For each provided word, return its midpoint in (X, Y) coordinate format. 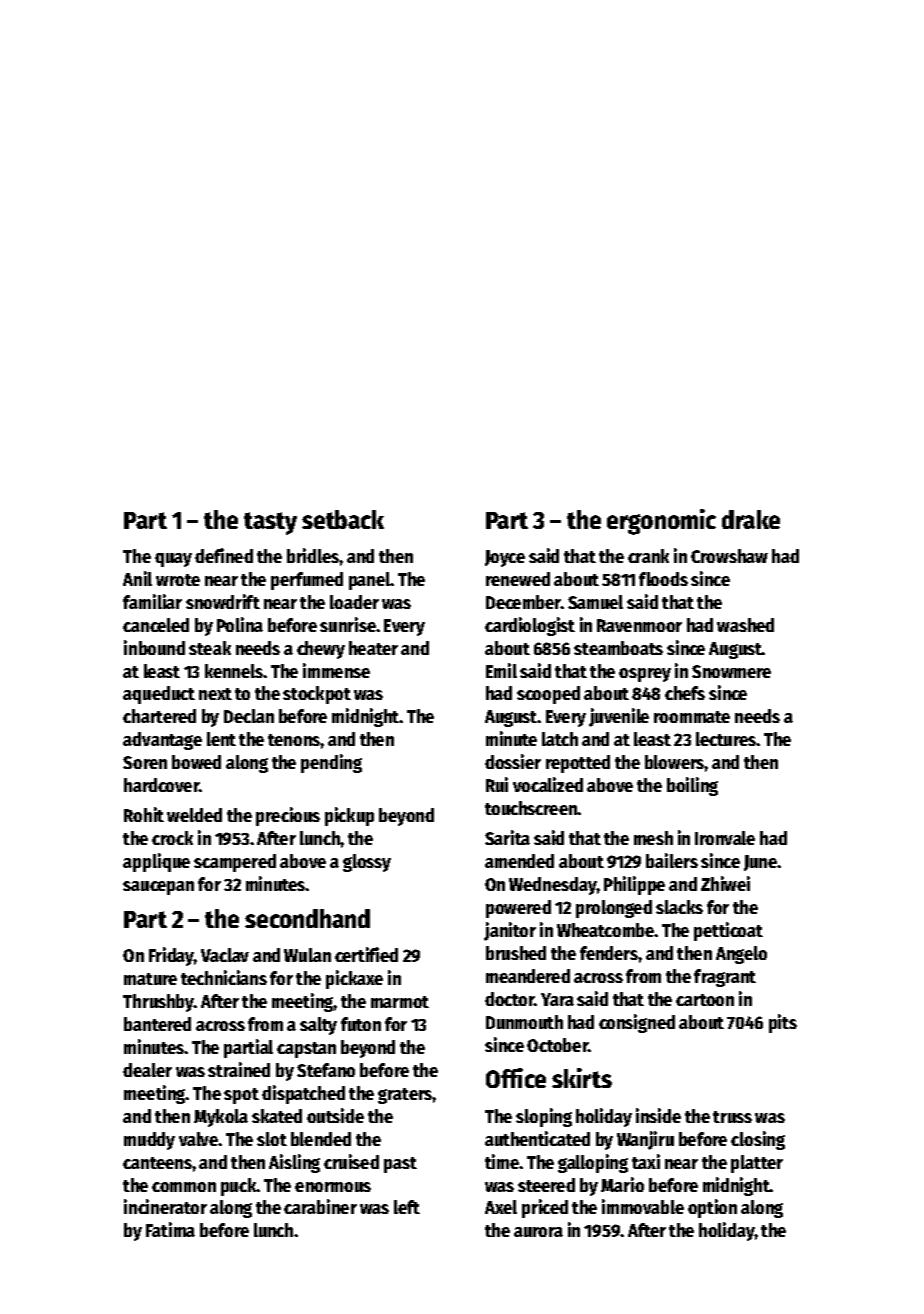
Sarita (507, 837)
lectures (726, 739)
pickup (349, 816)
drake (751, 519)
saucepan (158, 888)
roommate (692, 717)
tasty (270, 523)
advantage (162, 741)
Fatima (170, 1229)
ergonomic (661, 522)
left (407, 1207)
